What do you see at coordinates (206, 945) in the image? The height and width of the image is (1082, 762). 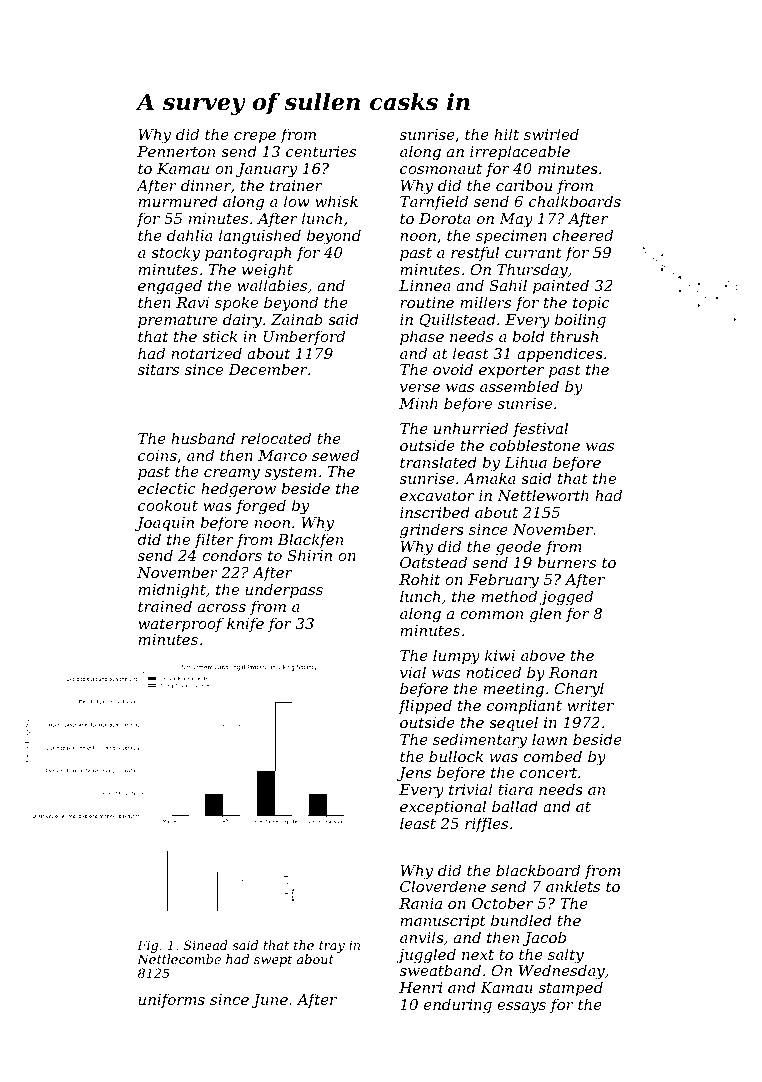 I see `Sinead` at bounding box center [206, 945].
